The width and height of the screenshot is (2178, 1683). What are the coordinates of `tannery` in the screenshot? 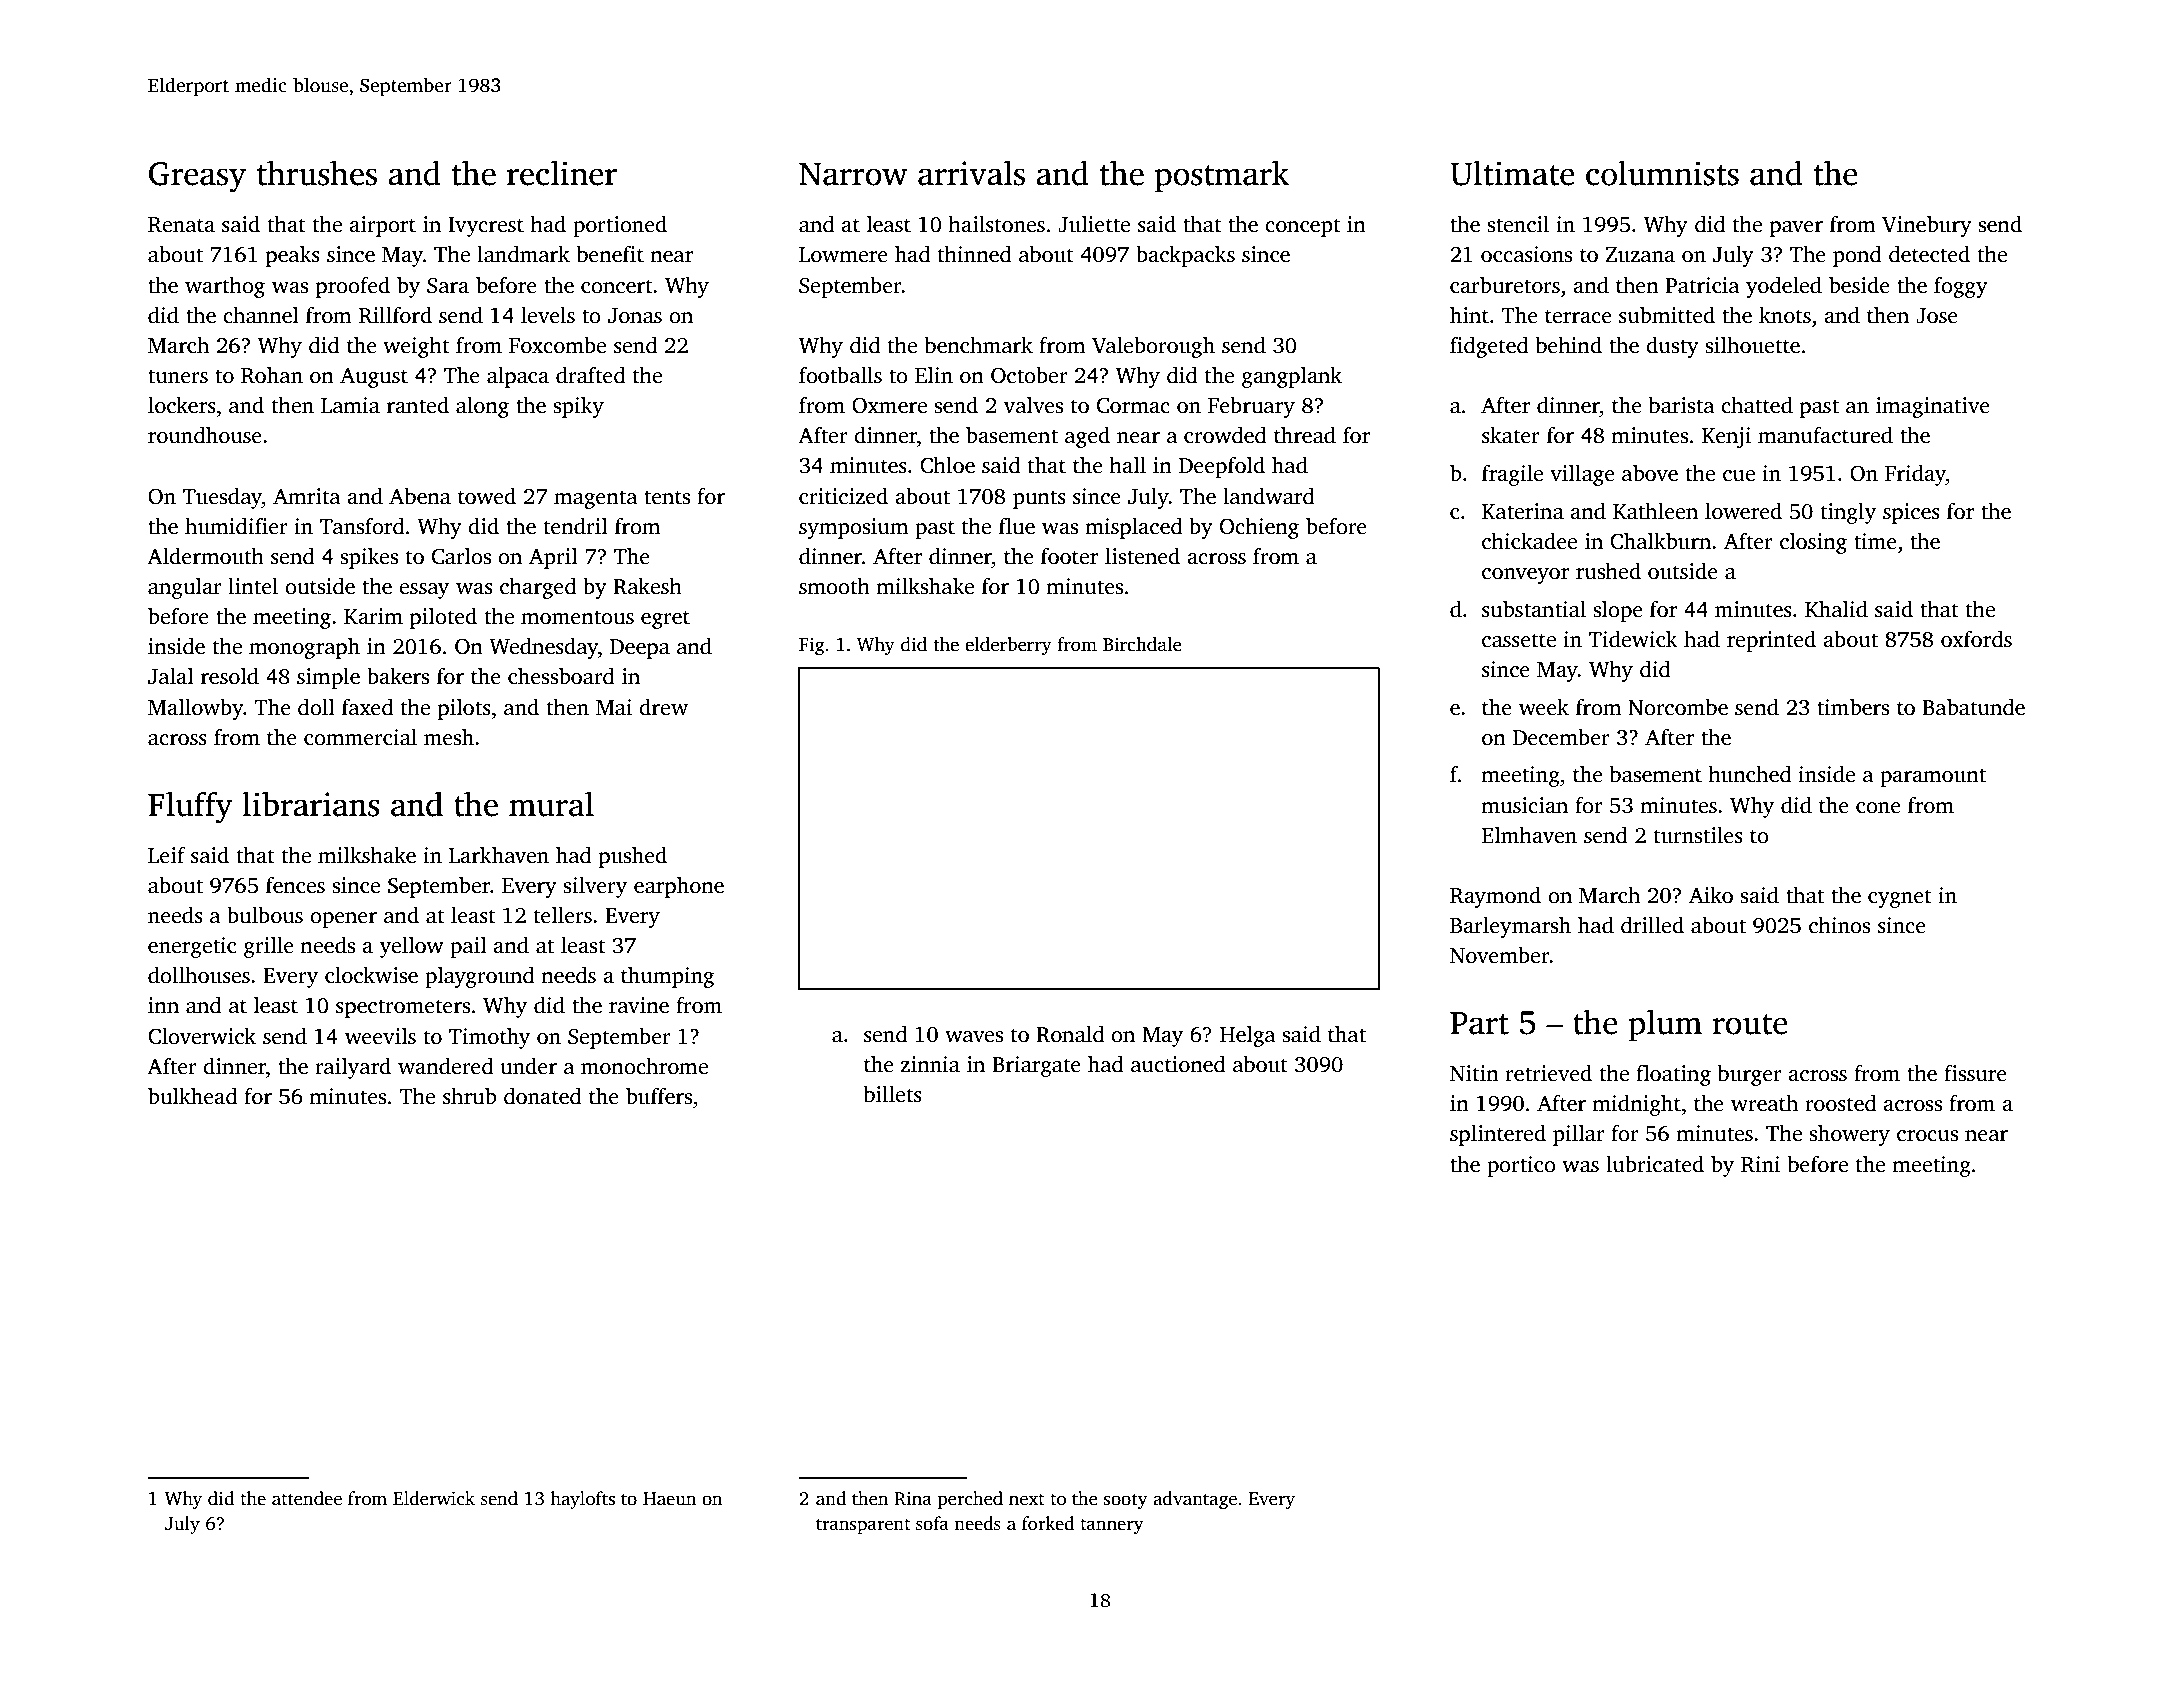 It's located at (1112, 1526).
